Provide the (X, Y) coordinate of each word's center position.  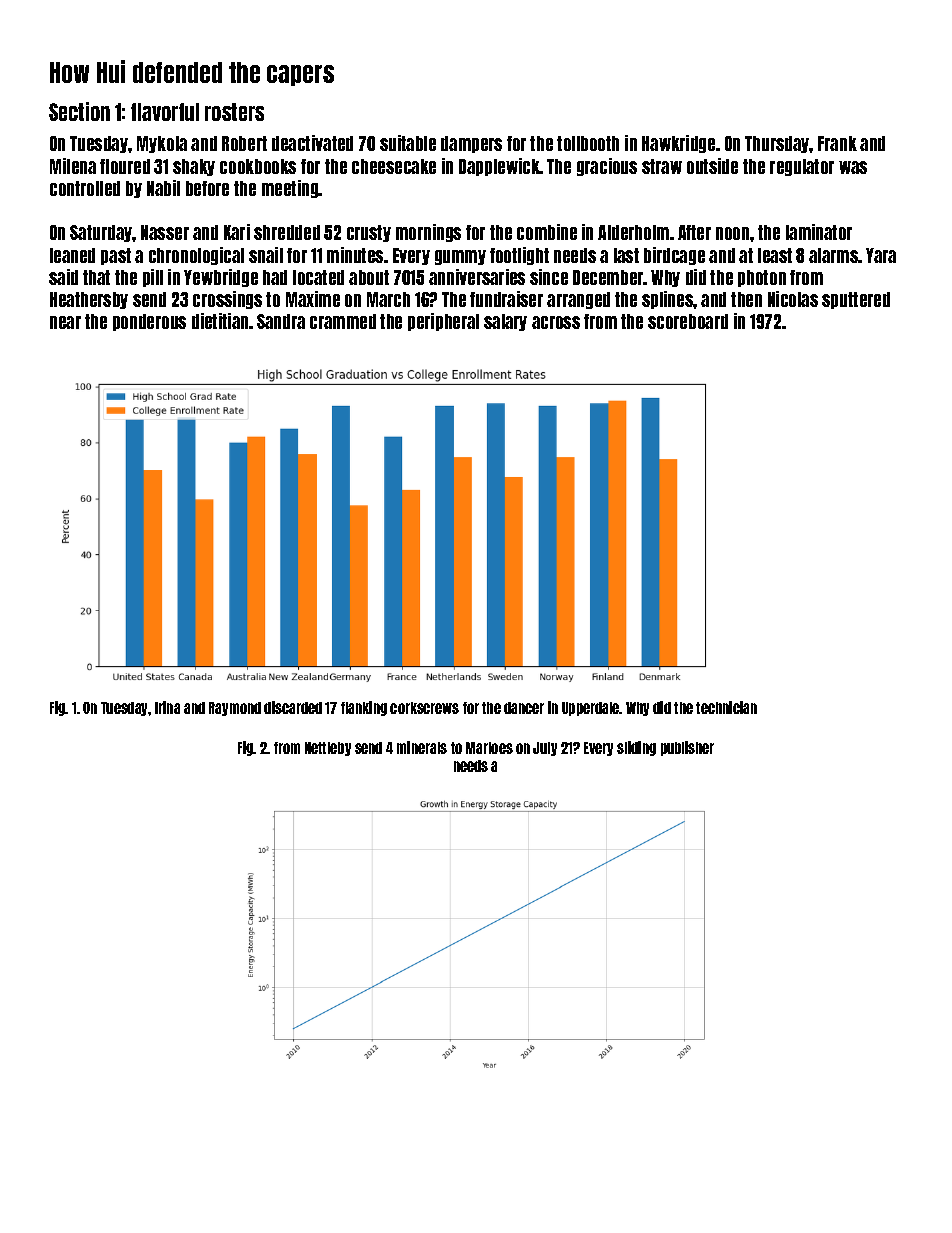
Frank (837, 143)
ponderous (149, 322)
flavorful (165, 112)
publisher (687, 748)
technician (726, 707)
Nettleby (328, 749)
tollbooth (588, 143)
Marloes (489, 748)
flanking (364, 708)
